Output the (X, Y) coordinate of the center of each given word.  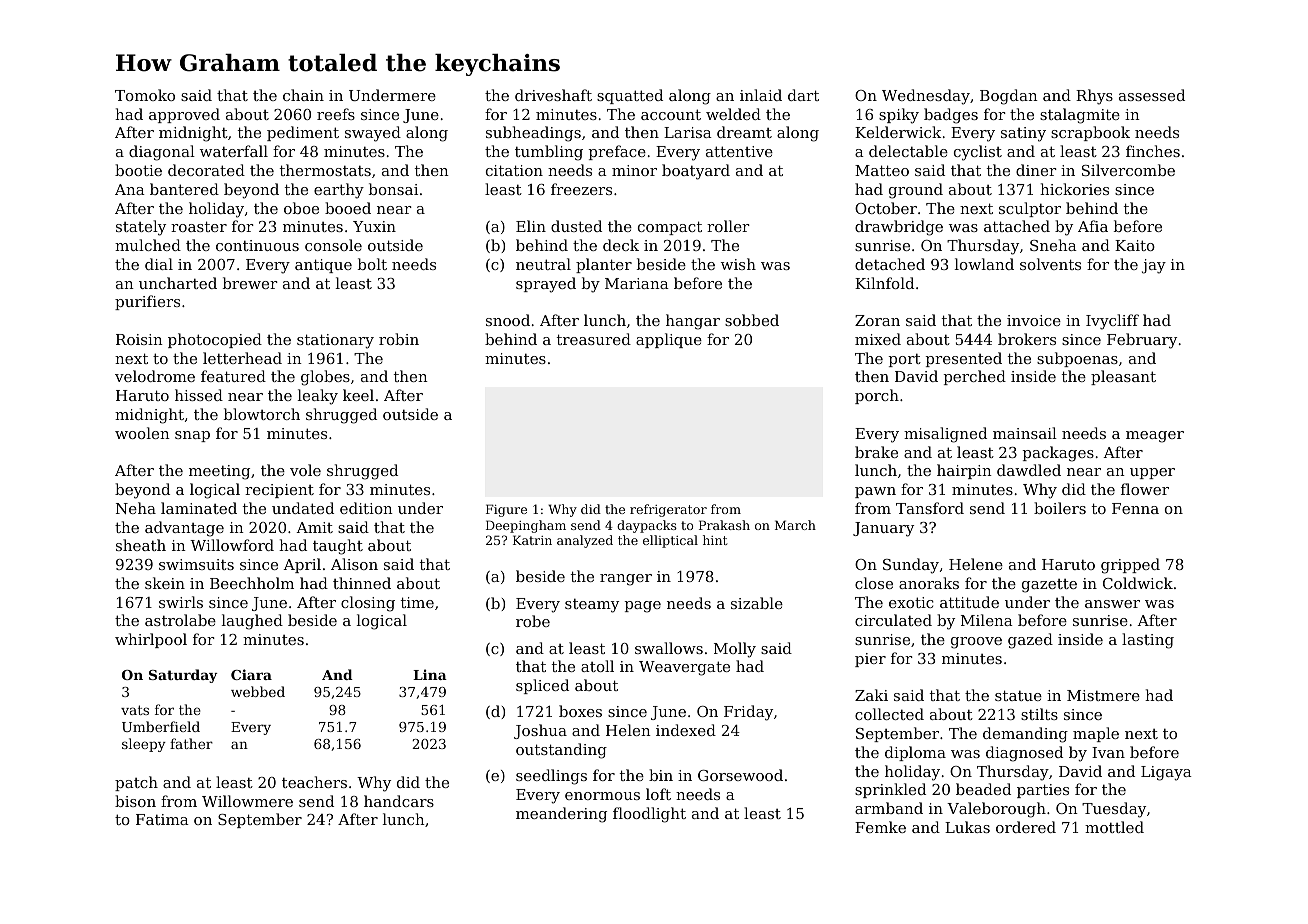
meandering (561, 815)
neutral (543, 264)
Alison (354, 564)
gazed (1030, 641)
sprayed (546, 285)
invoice (1034, 320)
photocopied (215, 340)
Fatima (162, 819)
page (643, 607)
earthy (339, 191)
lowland (984, 264)
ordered (1026, 827)
